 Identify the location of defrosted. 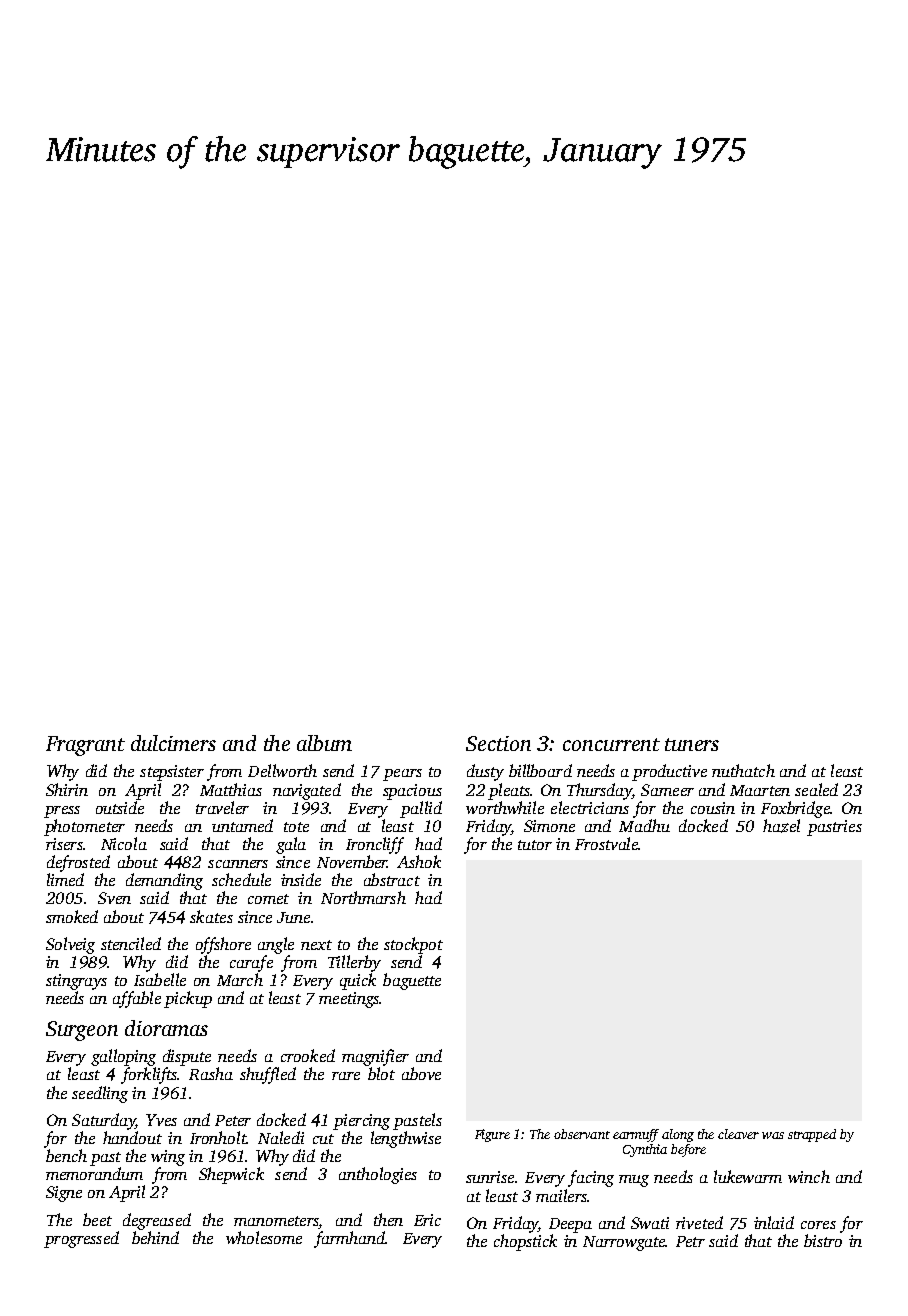
(78, 863).
